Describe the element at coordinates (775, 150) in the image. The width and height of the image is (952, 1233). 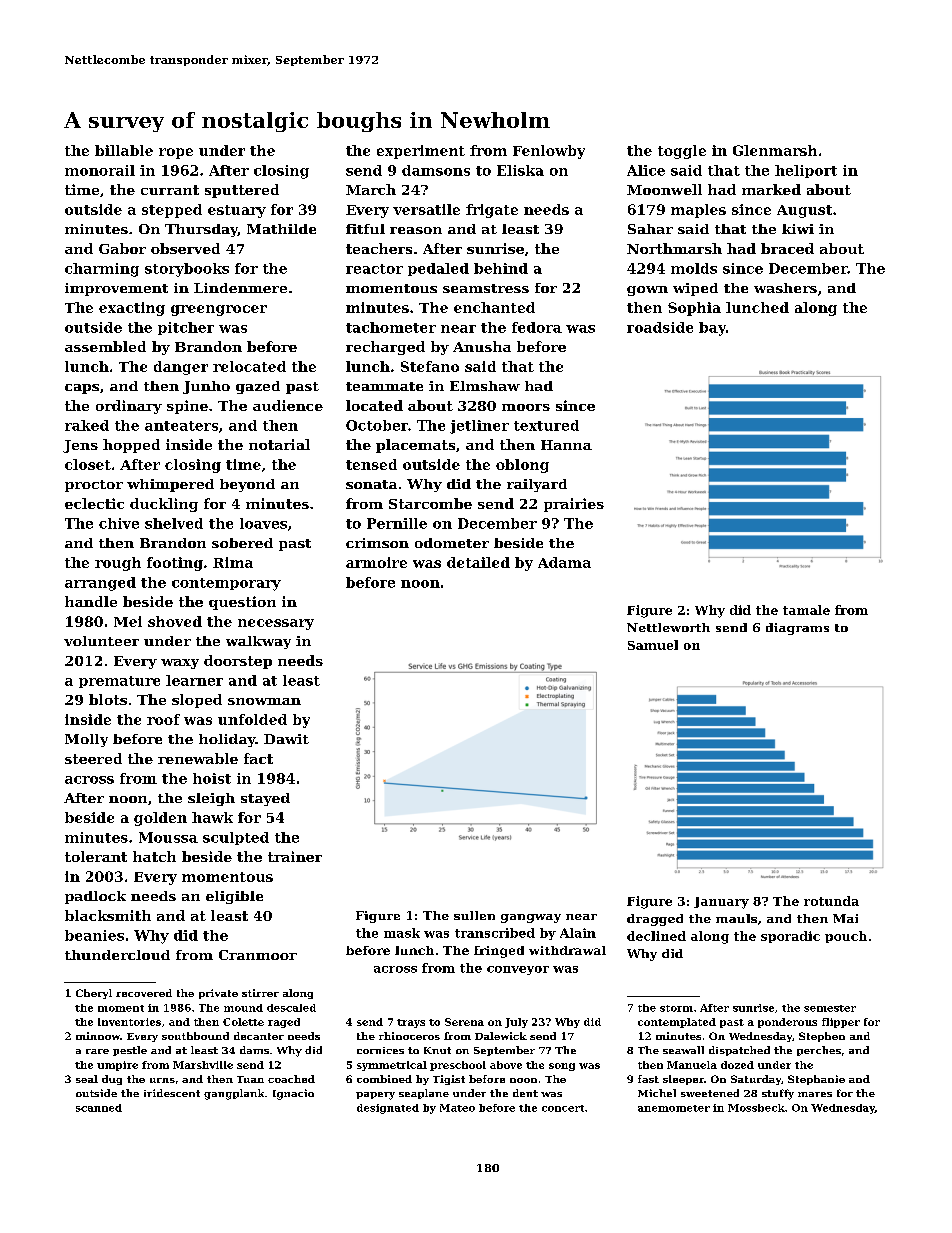
I see `Glenmarsh` at that location.
